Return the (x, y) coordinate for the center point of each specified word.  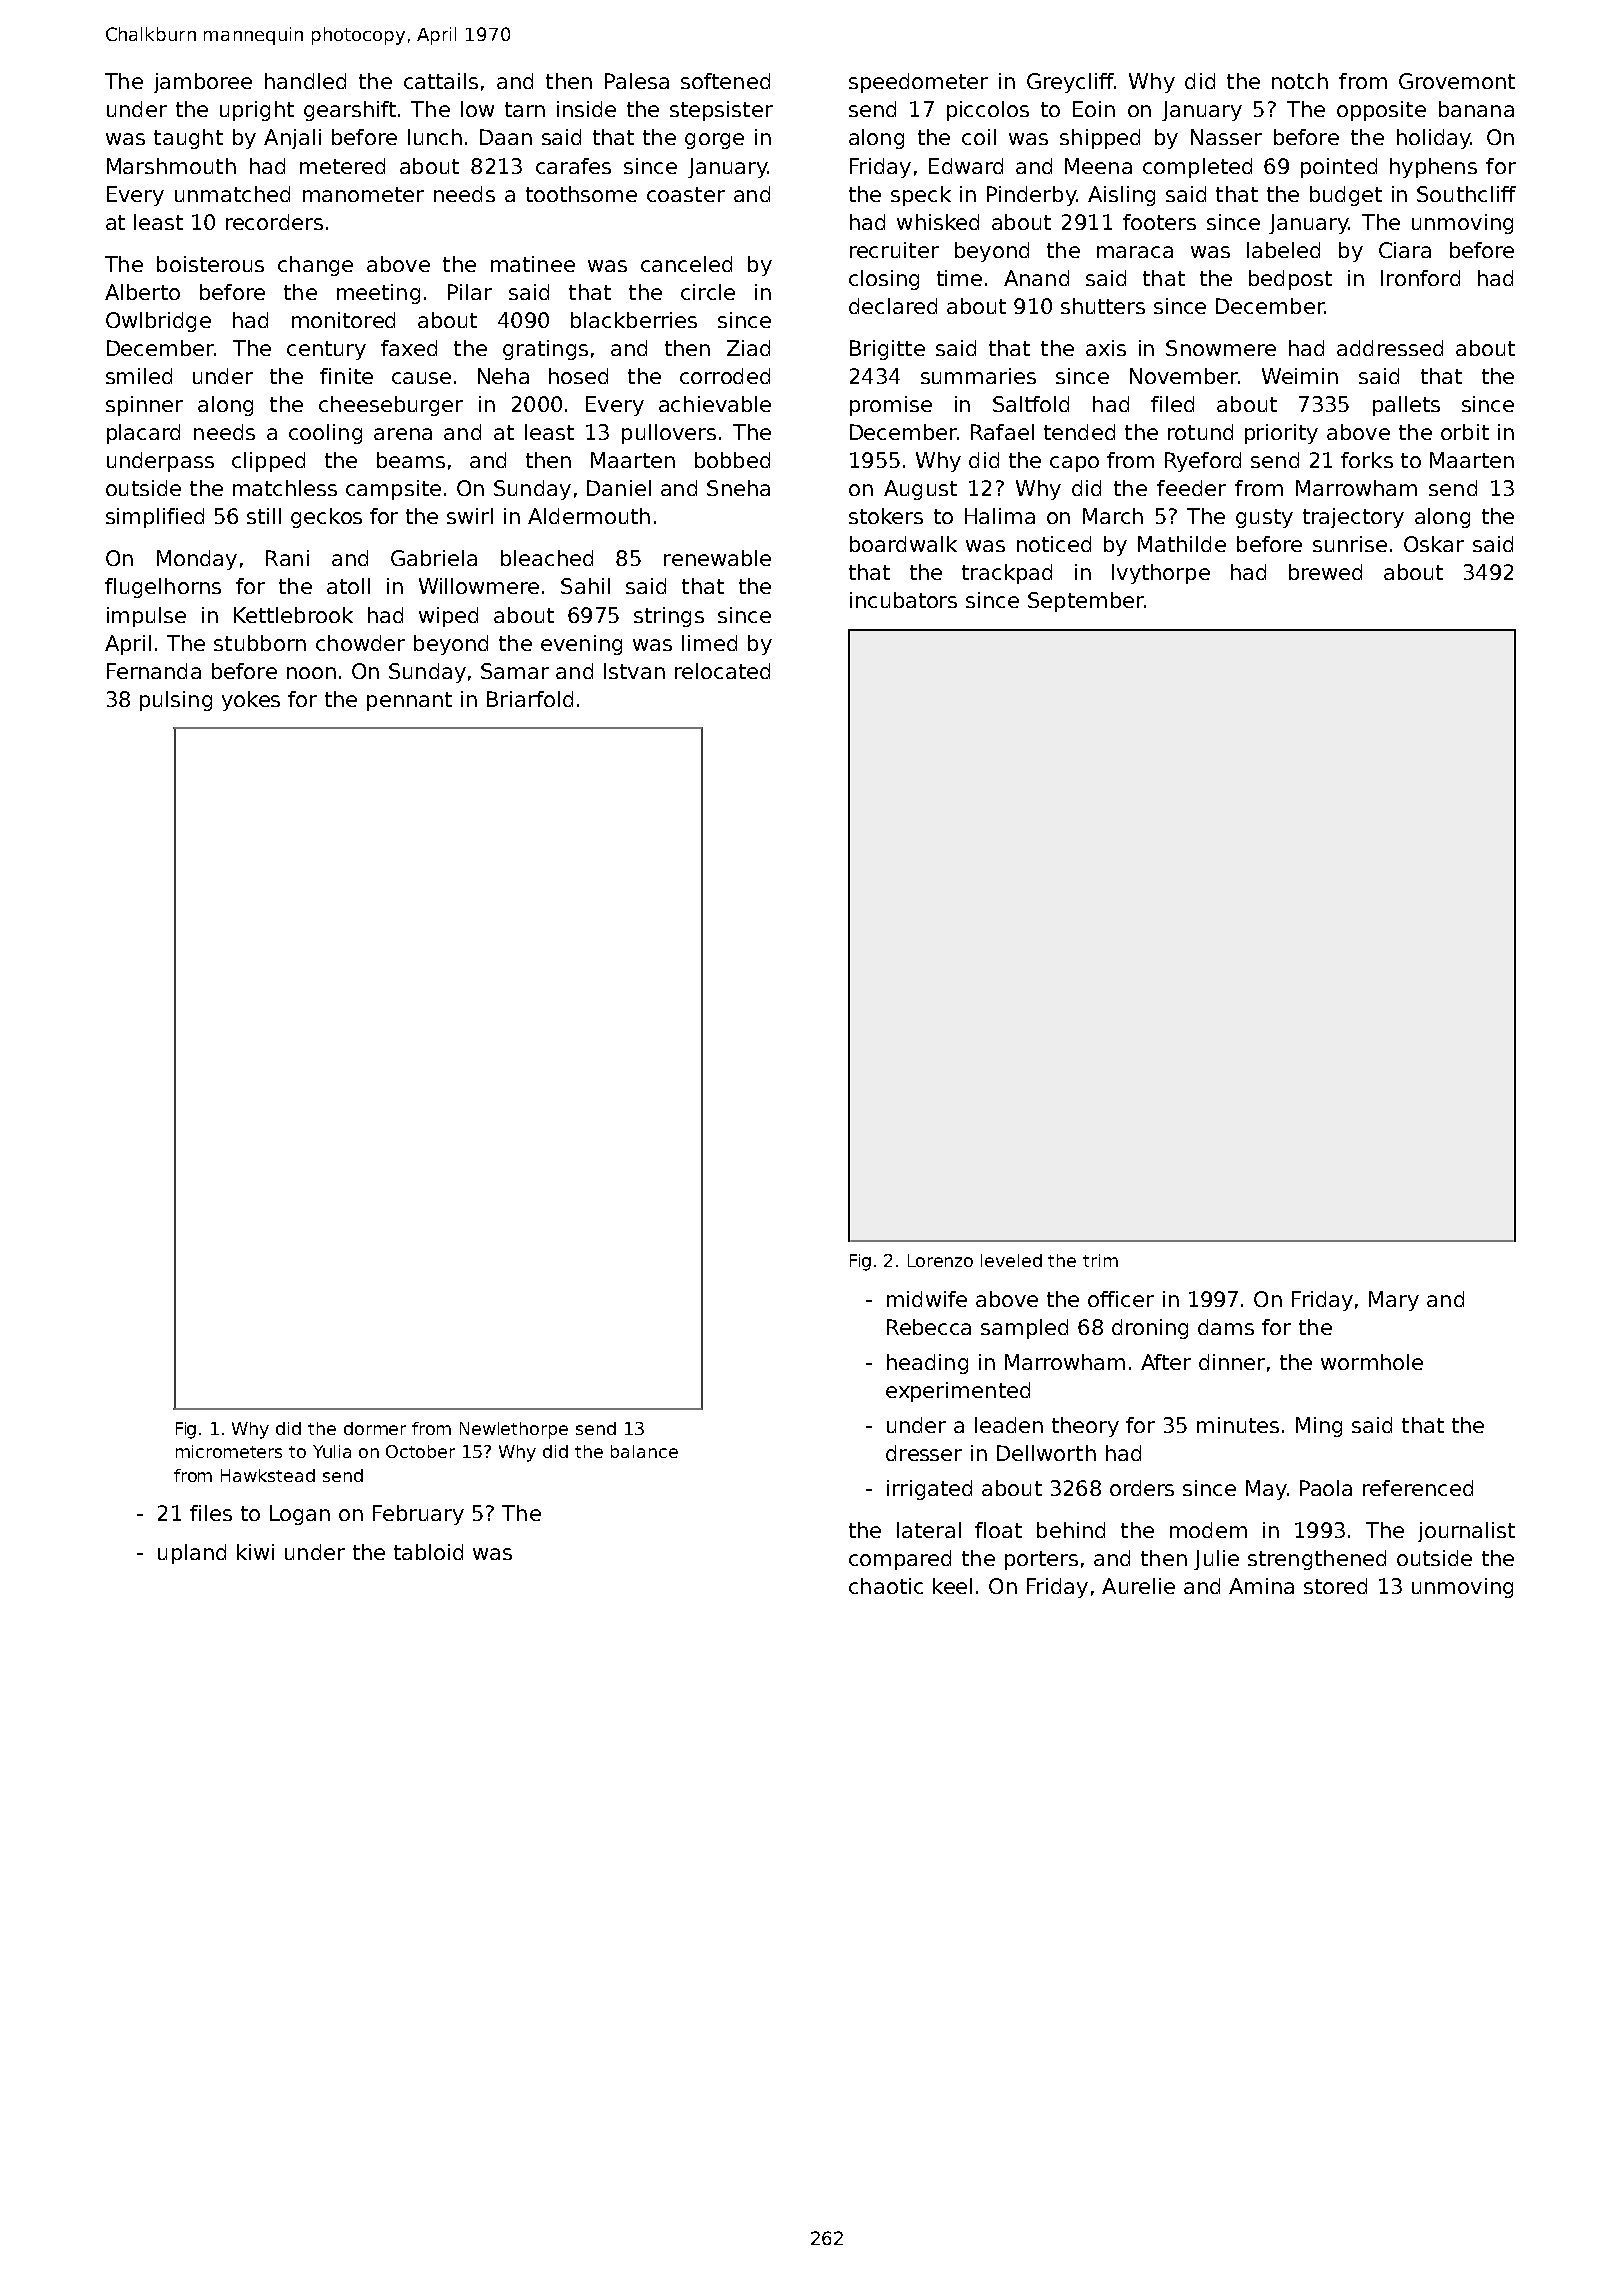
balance (644, 1451)
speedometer (918, 83)
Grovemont (1457, 81)
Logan (300, 1515)
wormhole (1372, 1362)
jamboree (203, 83)
